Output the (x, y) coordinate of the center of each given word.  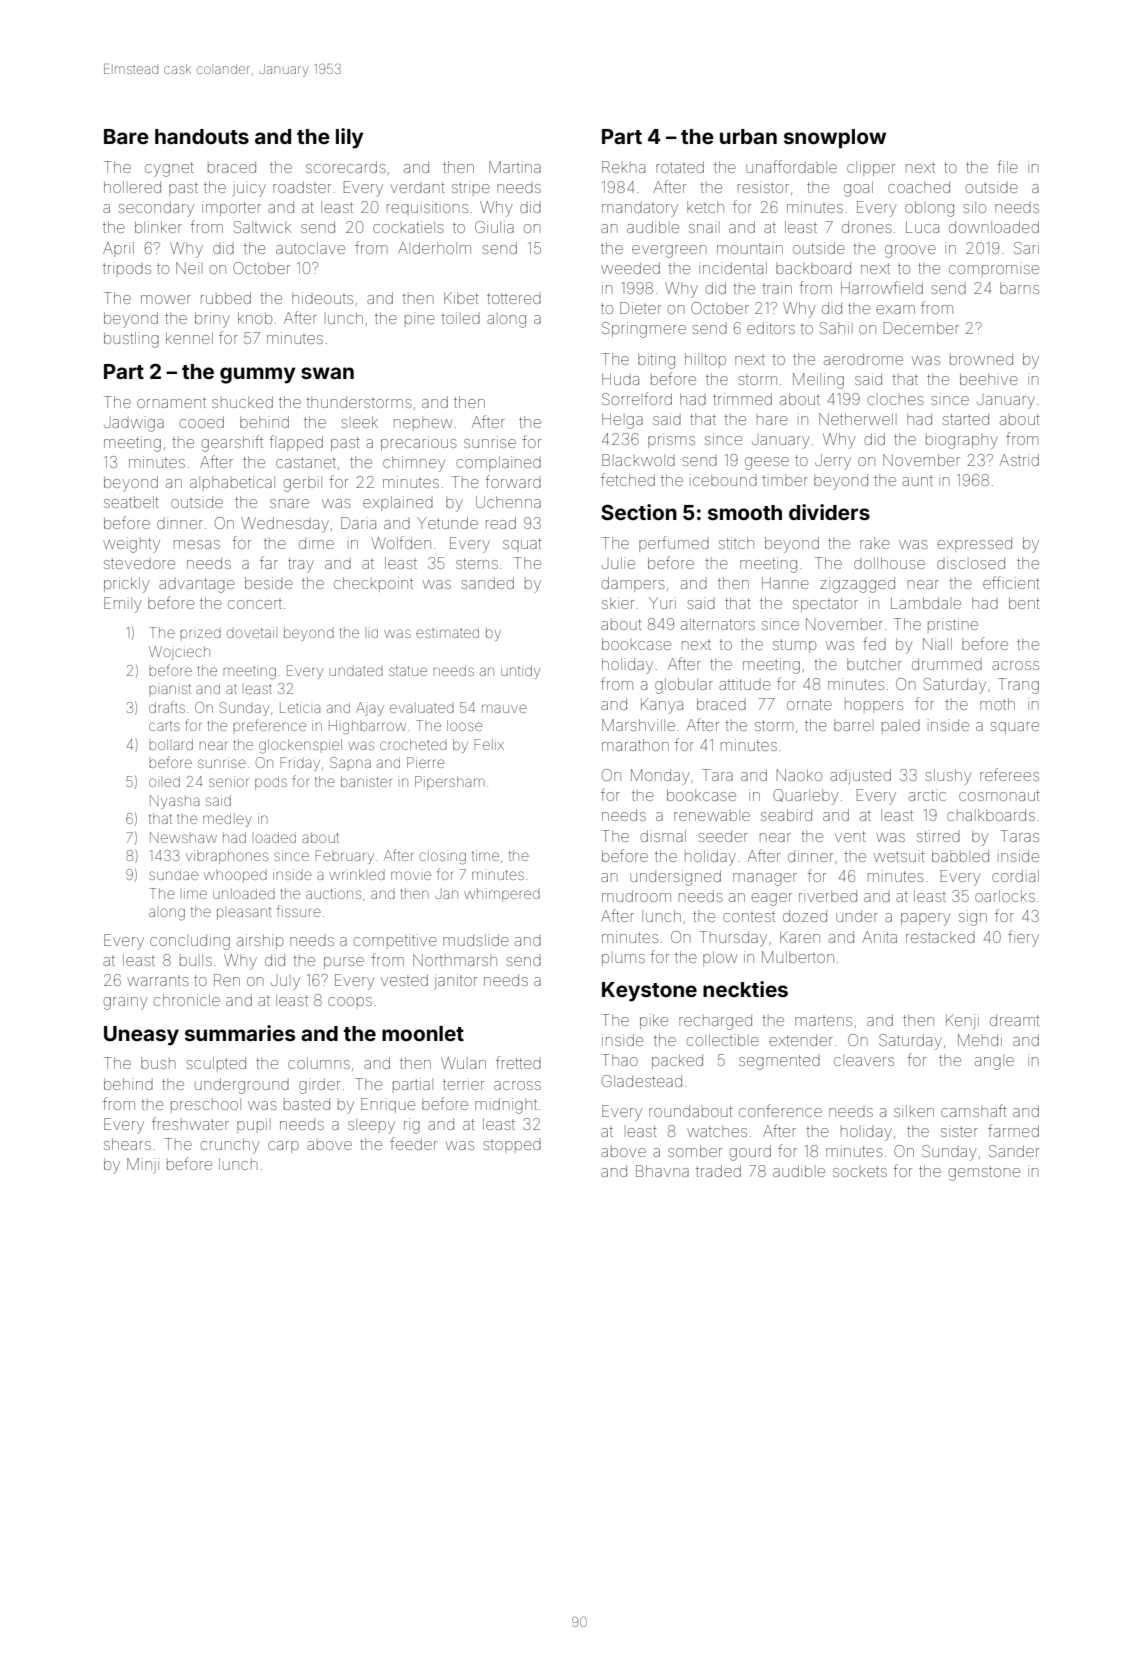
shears (127, 1144)
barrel (852, 725)
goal (858, 189)
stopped (512, 1146)
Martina (515, 167)
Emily (122, 605)
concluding (190, 942)
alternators (718, 624)
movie (411, 875)
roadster (302, 187)
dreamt (1015, 1020)
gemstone (984, 1173)
